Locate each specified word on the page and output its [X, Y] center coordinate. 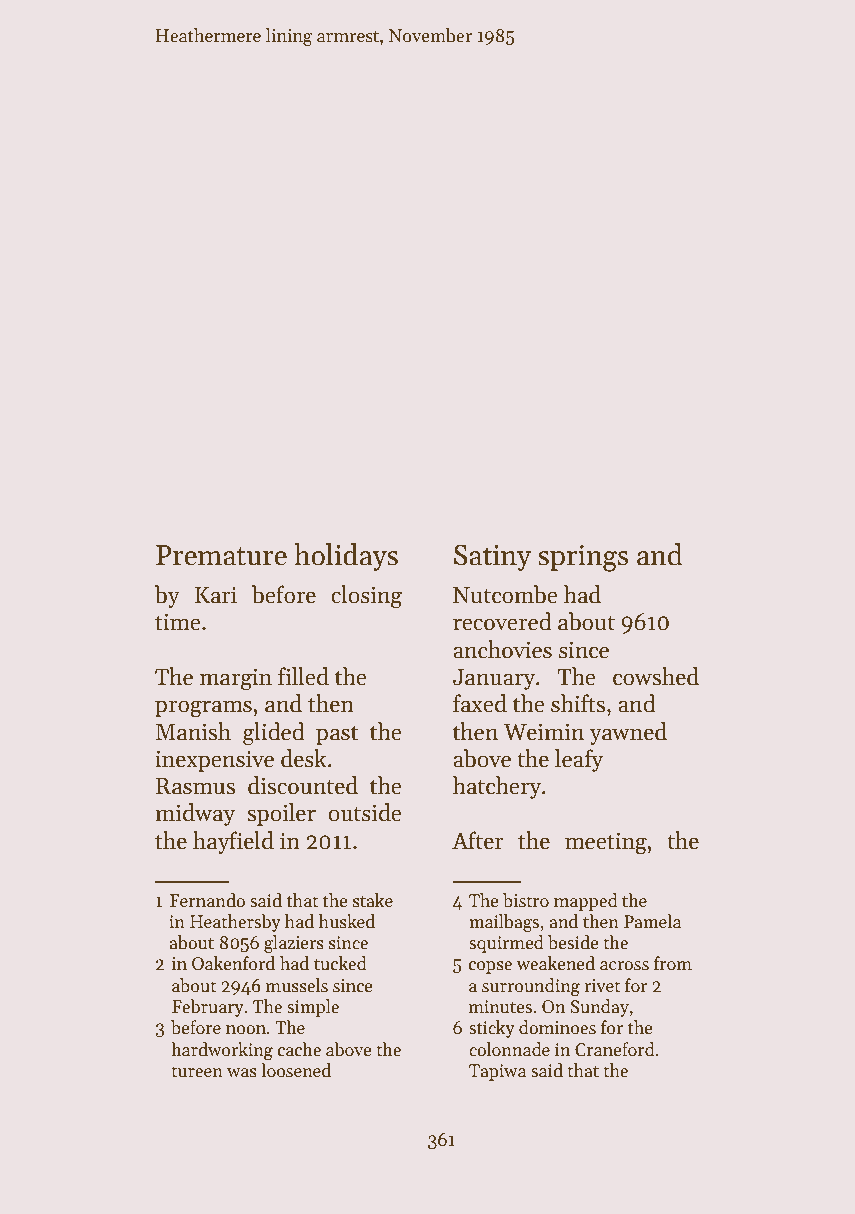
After [478, 840]
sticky [492, 1029]
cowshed [656, 676]
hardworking [222, 1051]
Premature [221, 555]
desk [304, 758]
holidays [346, 557]
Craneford [615, 1049]
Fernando [207, 900]
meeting [606, 843]
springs [583, 558]
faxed [480, 703]
